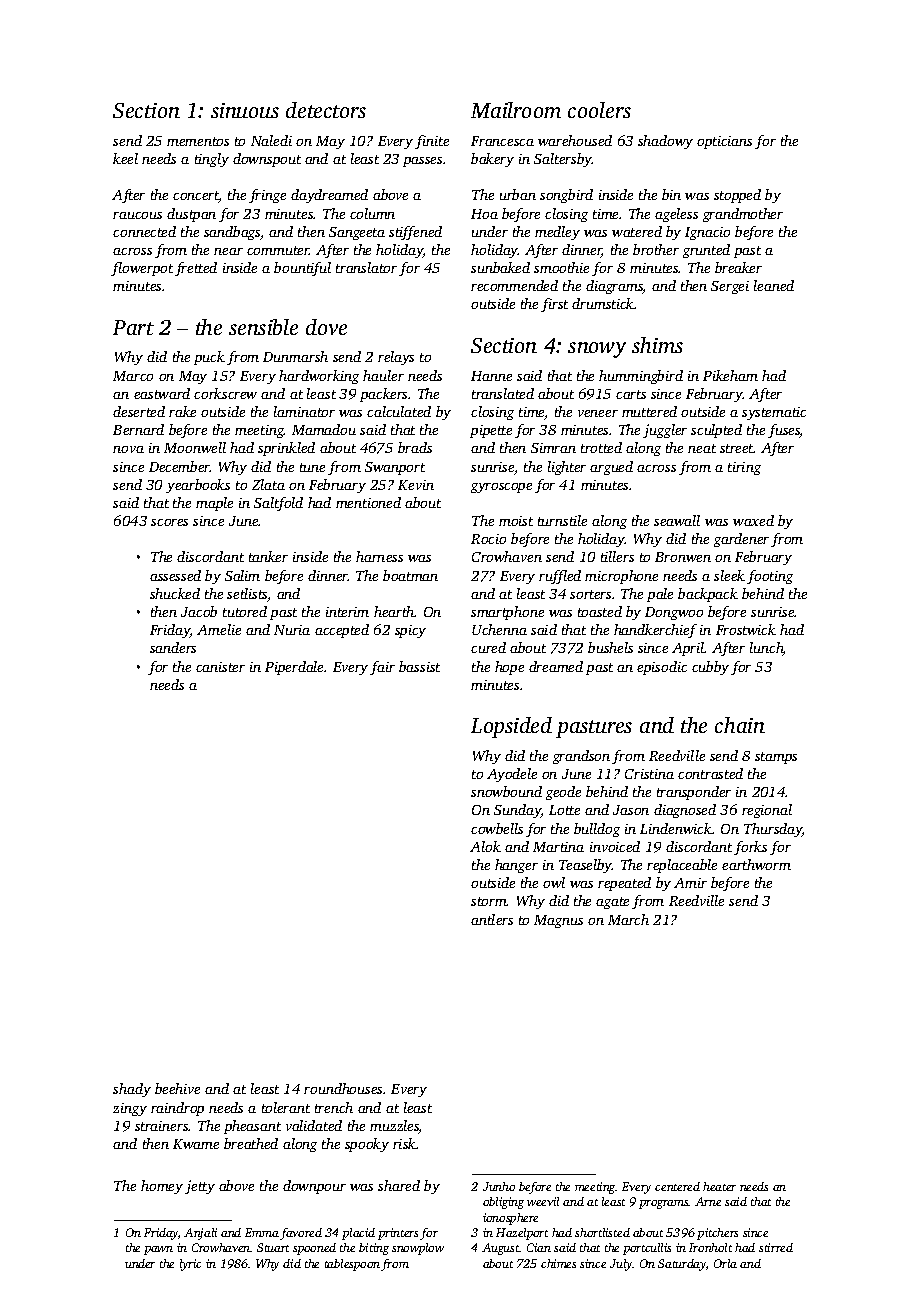  What do you see at coordinates (628, 919) in the screenshot?
I see `March` at bounding box center [628, 919].
